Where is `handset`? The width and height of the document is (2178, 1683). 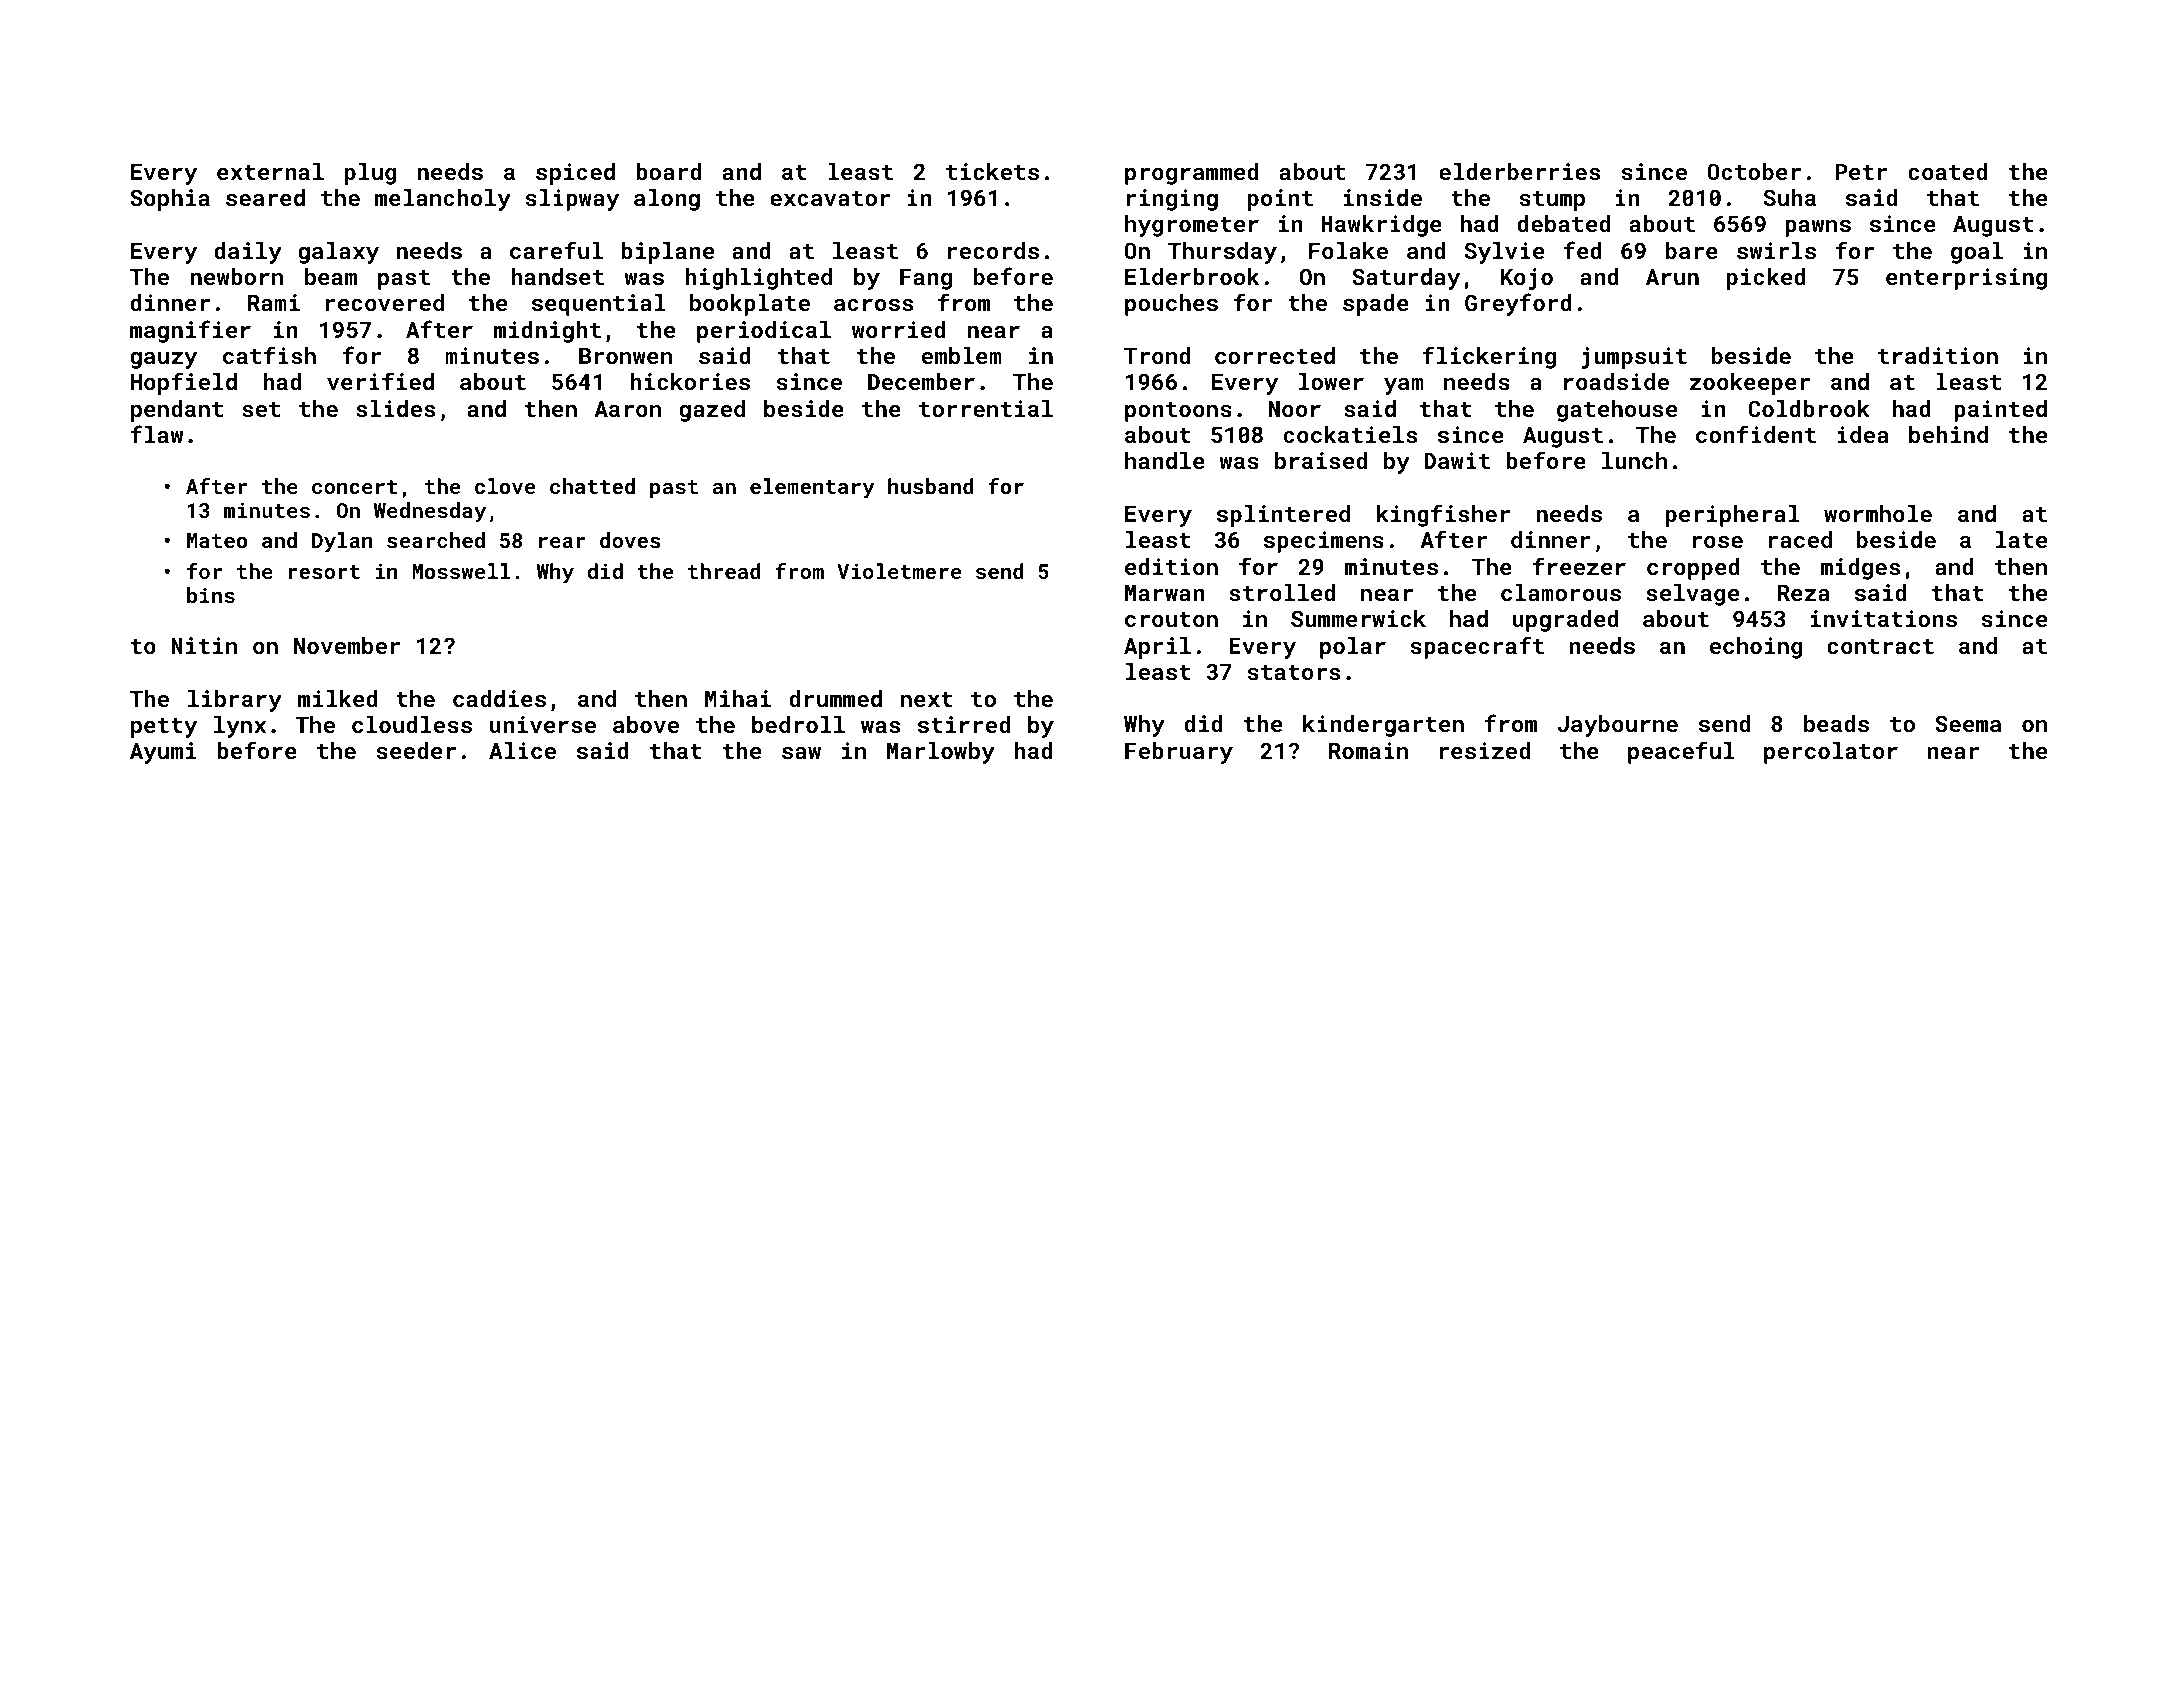
handset is located at coordinates (557, 276).
